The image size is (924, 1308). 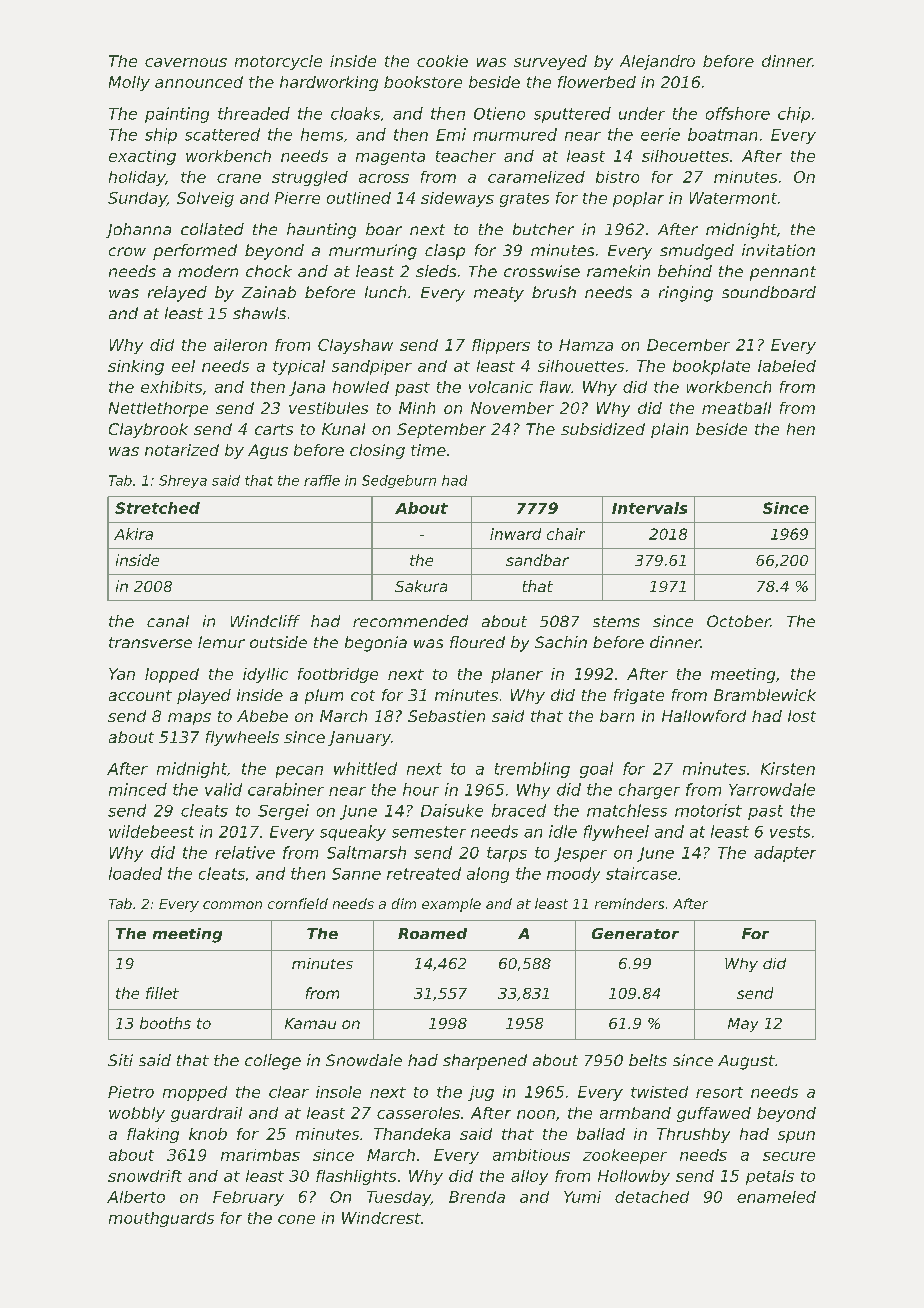 What do you see at coordinates (515, 534) in the page?
I see `inward` at bounding box center [515, 534].
